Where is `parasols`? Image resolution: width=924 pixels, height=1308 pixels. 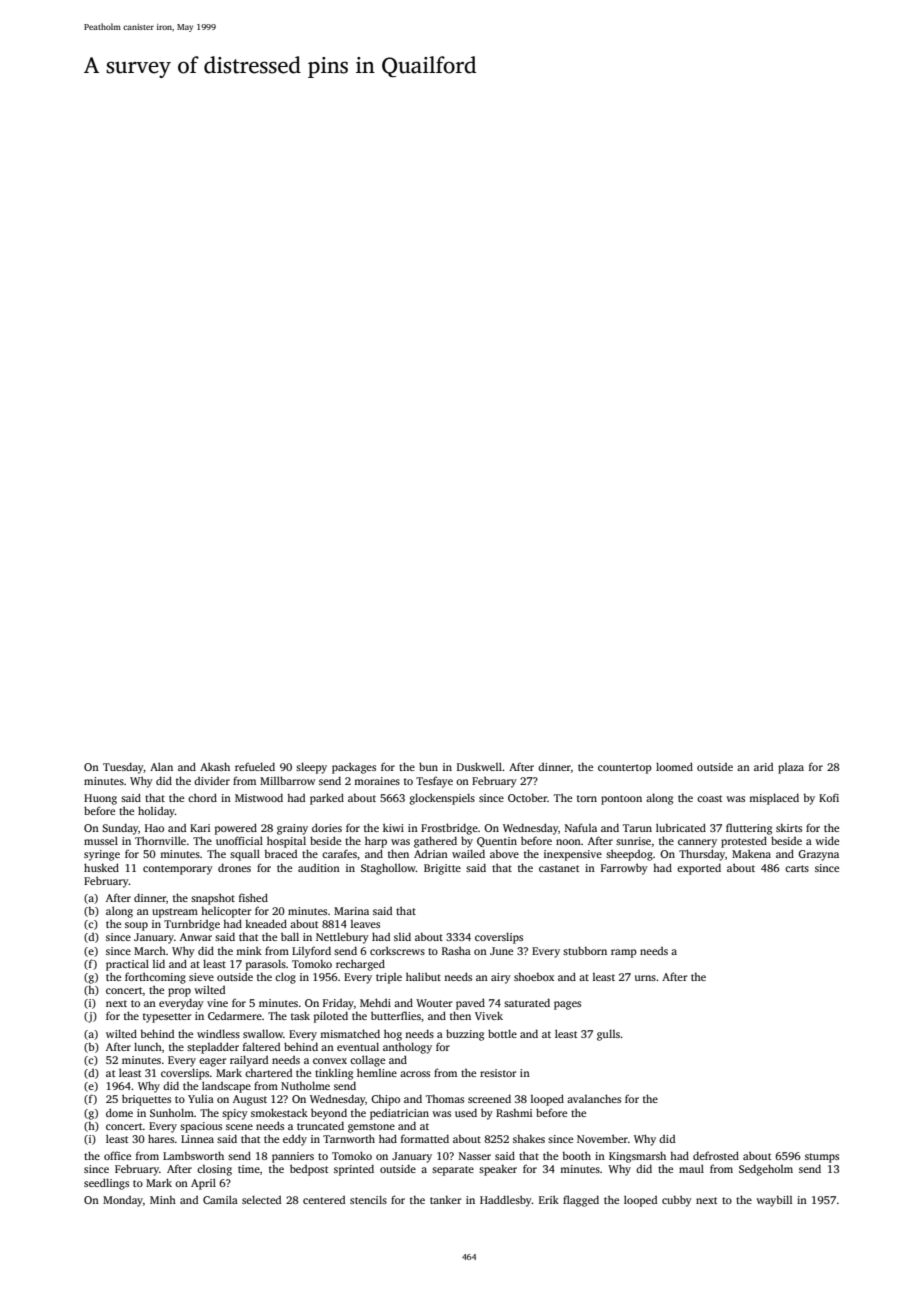 parasols is located at coordinates (266, 965).
